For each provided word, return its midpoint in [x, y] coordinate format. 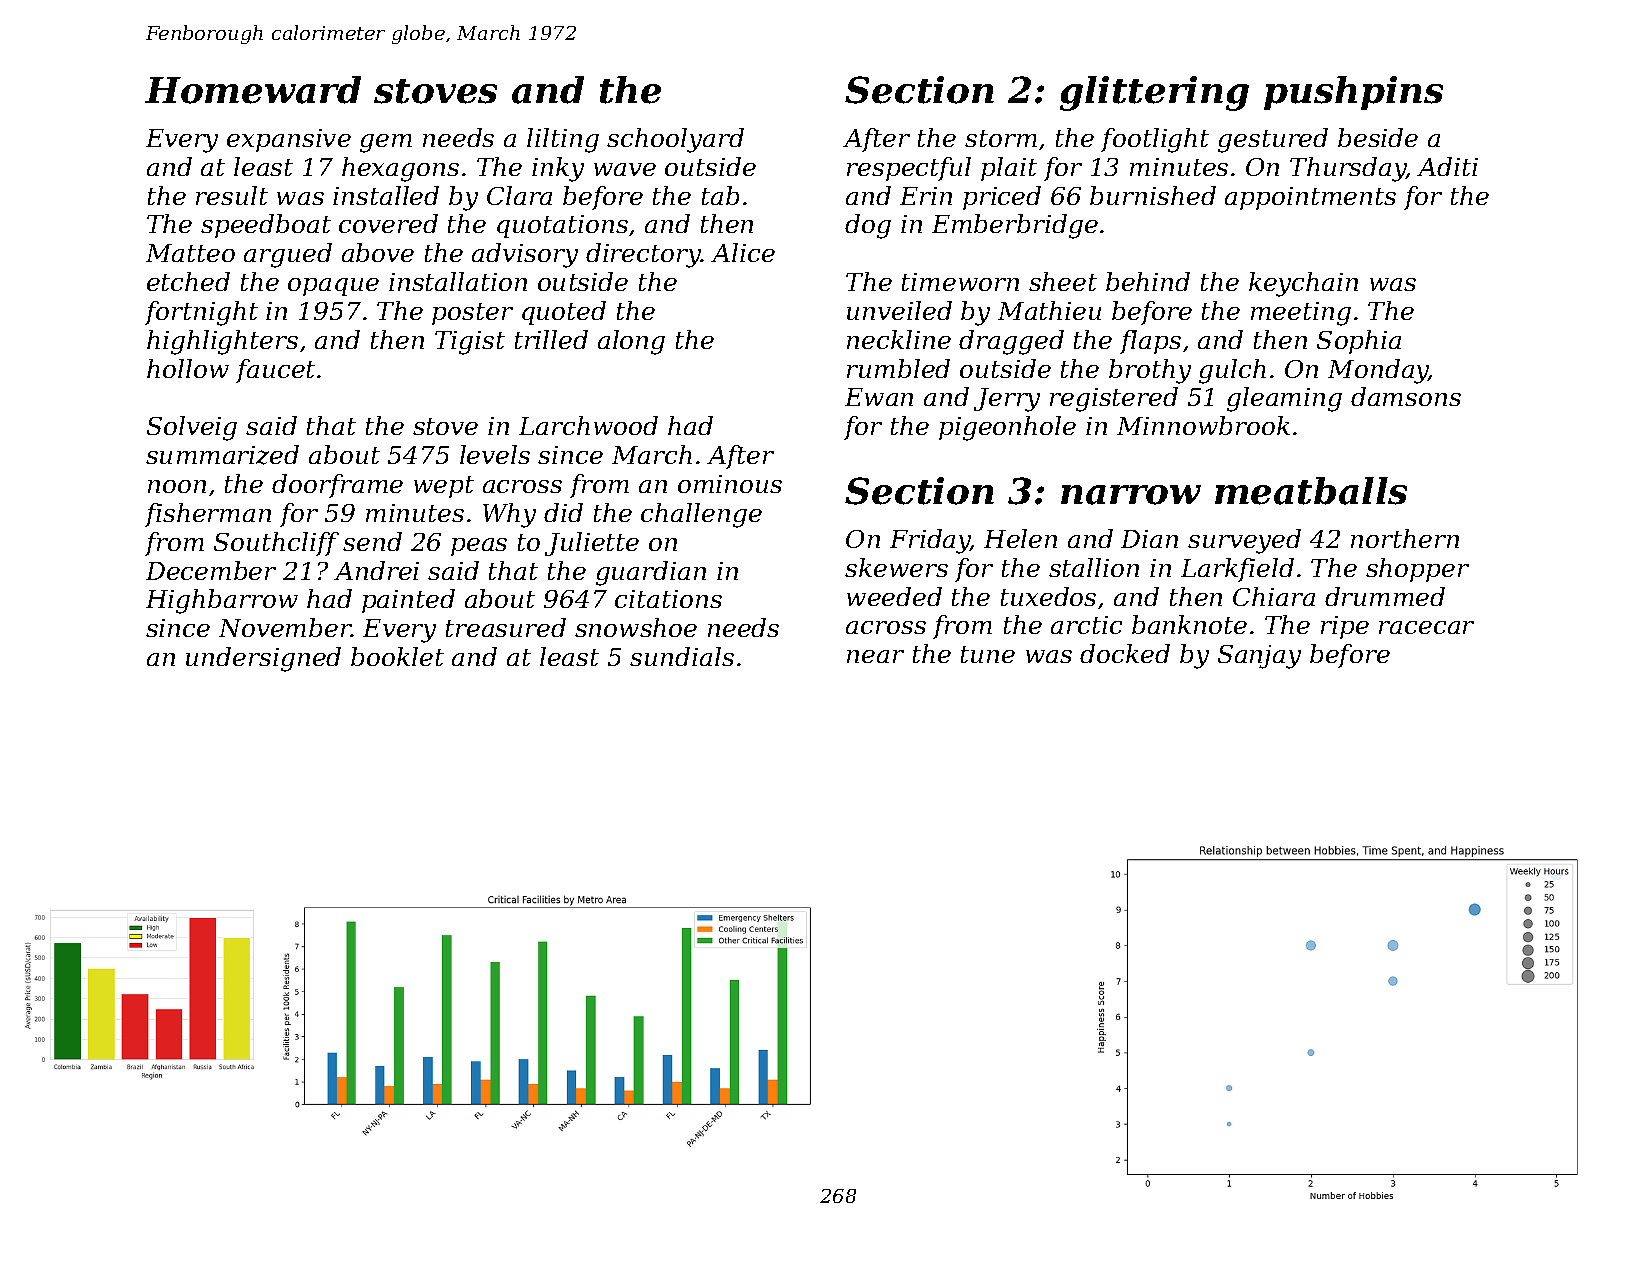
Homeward [253, 90]
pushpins [1353, 93]
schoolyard [675, 140]
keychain [1303, 284]
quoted [564, 313]
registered [1114, 399]
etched [188, 281]
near [875, 656]
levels [495, 454]
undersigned [263, 659]
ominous [730, 484]
